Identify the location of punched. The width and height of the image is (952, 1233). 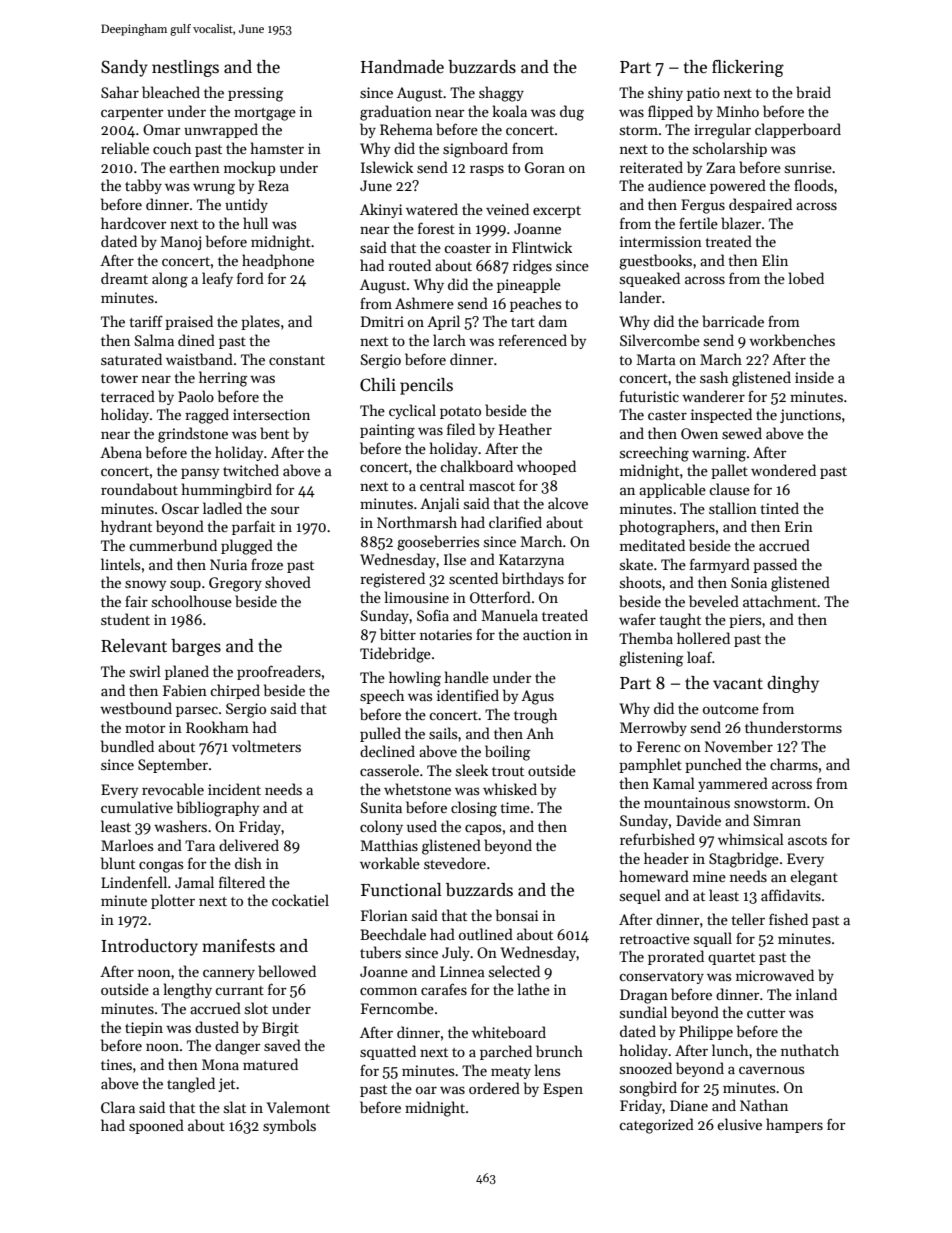
(713, 765).
